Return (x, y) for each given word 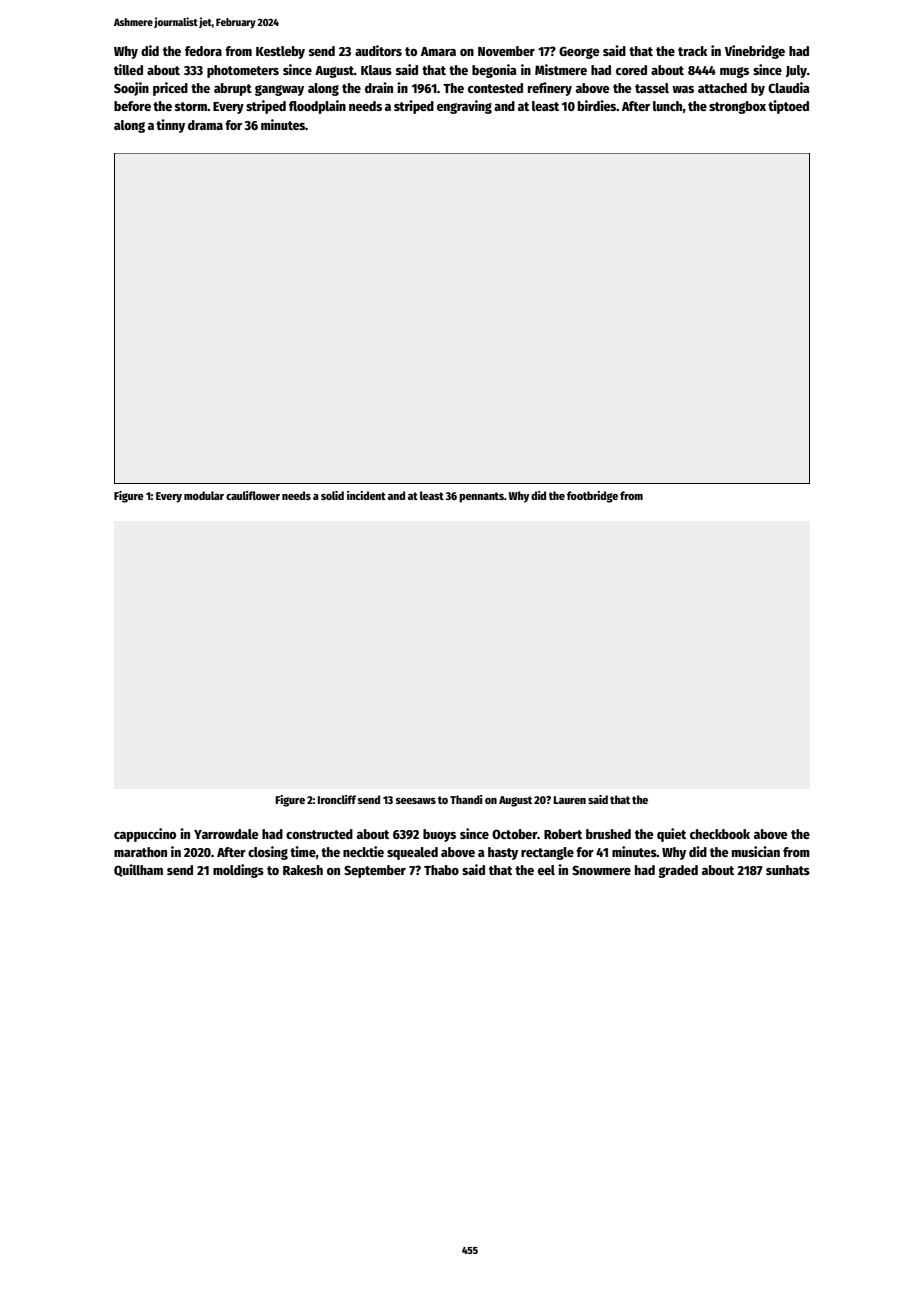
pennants (481, 497)
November (506, 51)
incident (366, 495)
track (692, 51)
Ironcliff (336, 799)
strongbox (737, 107)
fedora (203, 51)
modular (204, 495)
